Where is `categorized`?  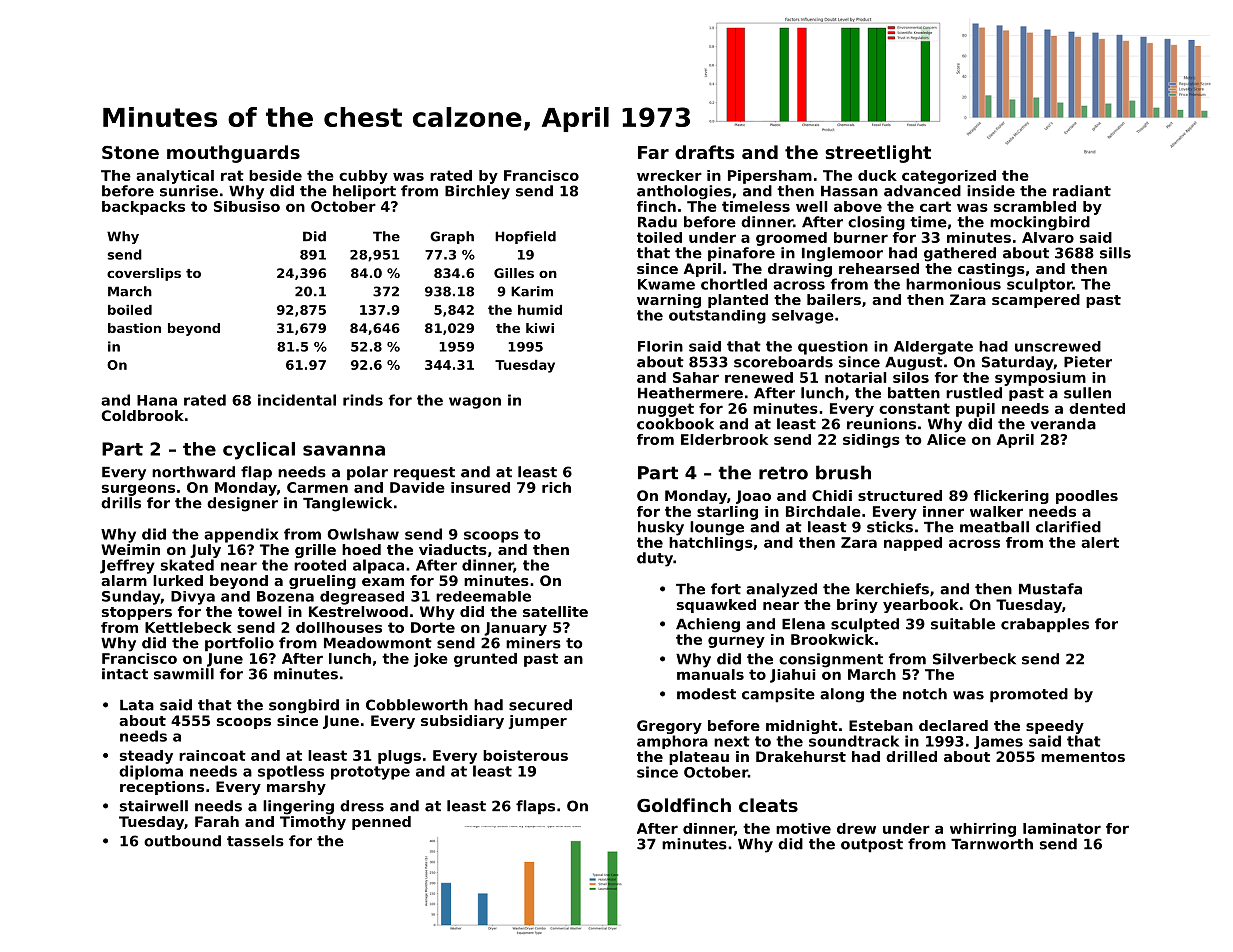 categorized is located at coordinates (949, 177).
